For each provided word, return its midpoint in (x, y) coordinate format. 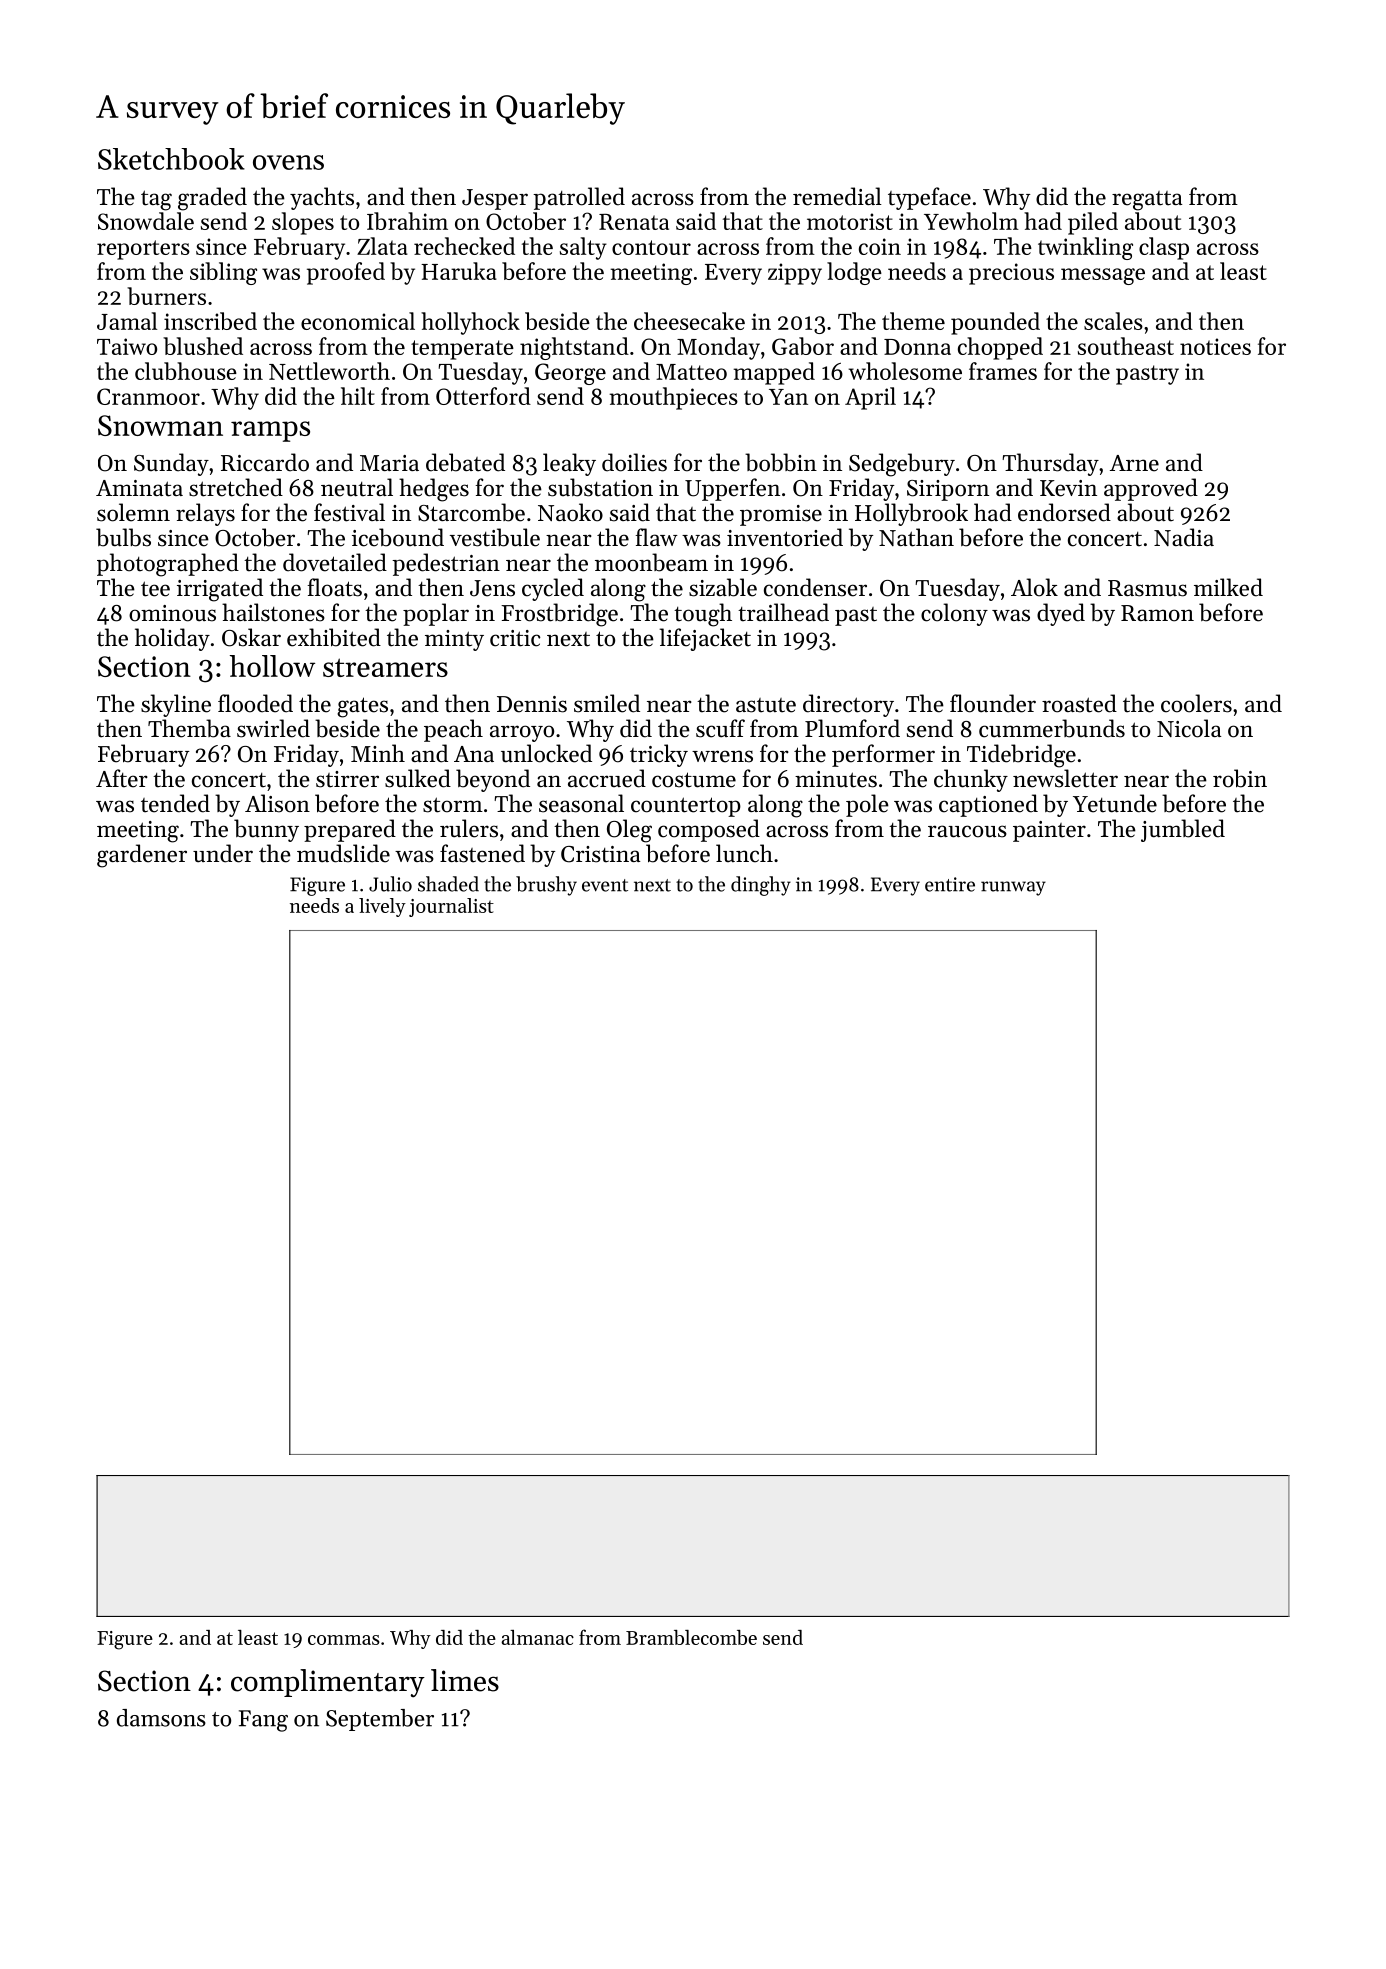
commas (344, 1640)
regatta (1147, 201)
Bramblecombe (691, 1637)
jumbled (1183, 830)
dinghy (761, 886)
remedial (837, 196)
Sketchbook (171, 159)
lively (382, 907)
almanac (537, 1637)
